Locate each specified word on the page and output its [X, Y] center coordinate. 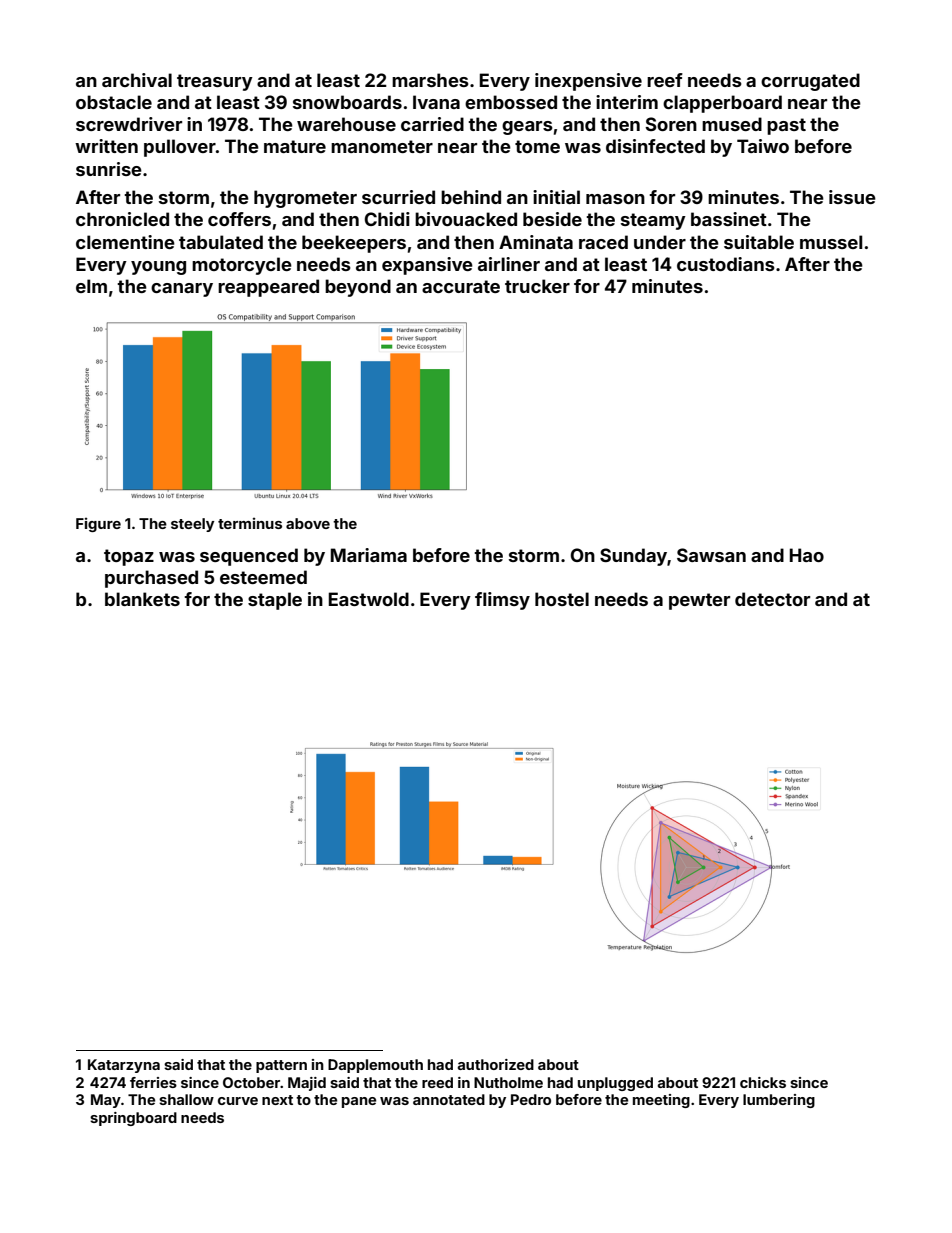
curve [238, 1101]
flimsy [502, 601]
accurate [461, 286]
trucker [537, 286]
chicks [763, 1082]
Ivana [436, 102]
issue [852, 197]
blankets [142, 599]
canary [182, 290]
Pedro [531, 1099]
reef [665, 80]
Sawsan [711, 555]
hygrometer [305, 199]
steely [192, 525]
